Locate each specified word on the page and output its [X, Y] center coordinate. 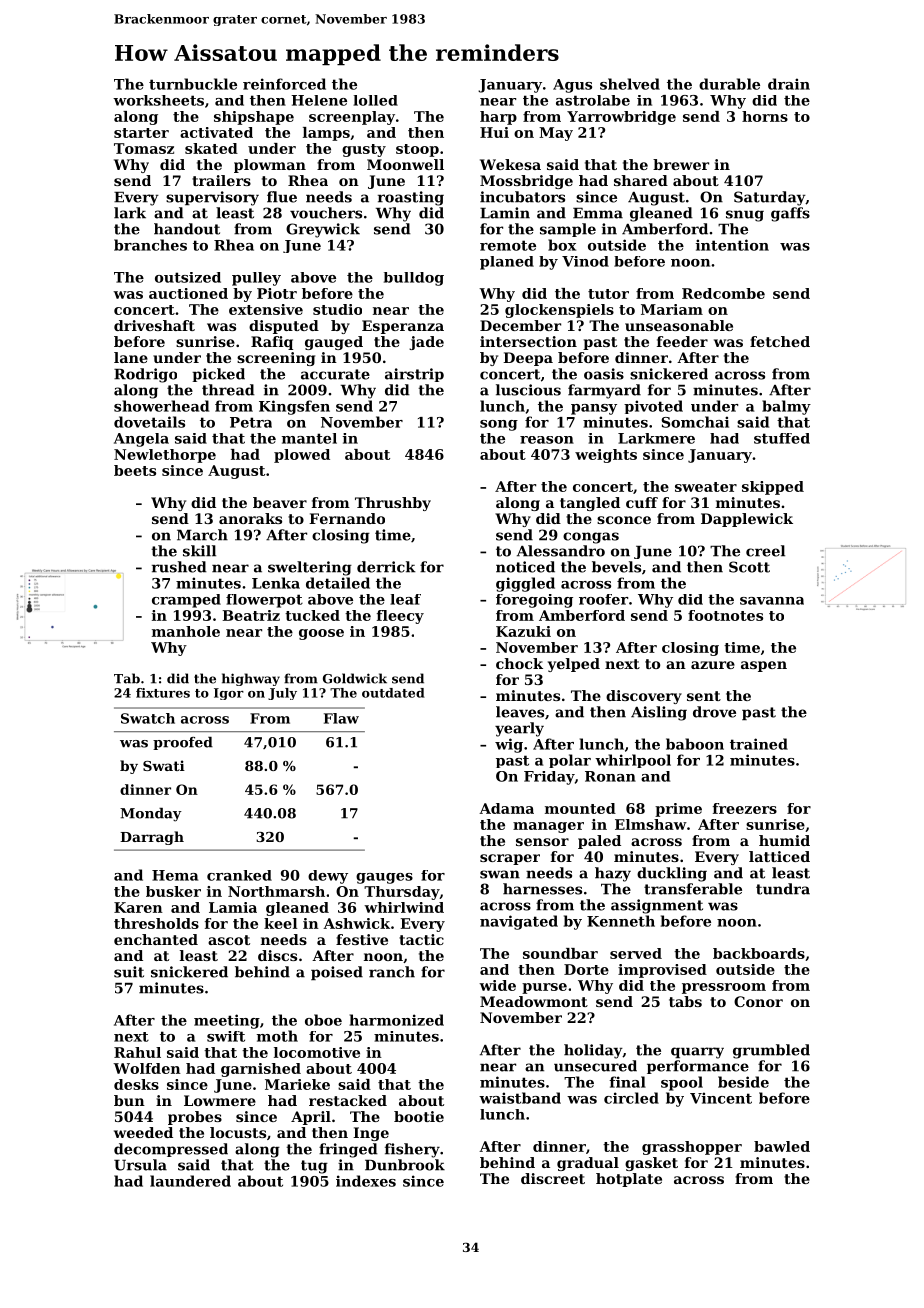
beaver [280, 502]
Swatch [148, 718]
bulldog [414, 279]
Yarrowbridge [621, 118]
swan [500, 874]
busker [173, 891]
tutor [608, 294]
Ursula [140, 1165]
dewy [328, 877]
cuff [642, 502]
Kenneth [621, 921]
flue [282, 197]
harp [498, 118]
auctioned [188, 293]
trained [759, 744]
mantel [309, 438]
